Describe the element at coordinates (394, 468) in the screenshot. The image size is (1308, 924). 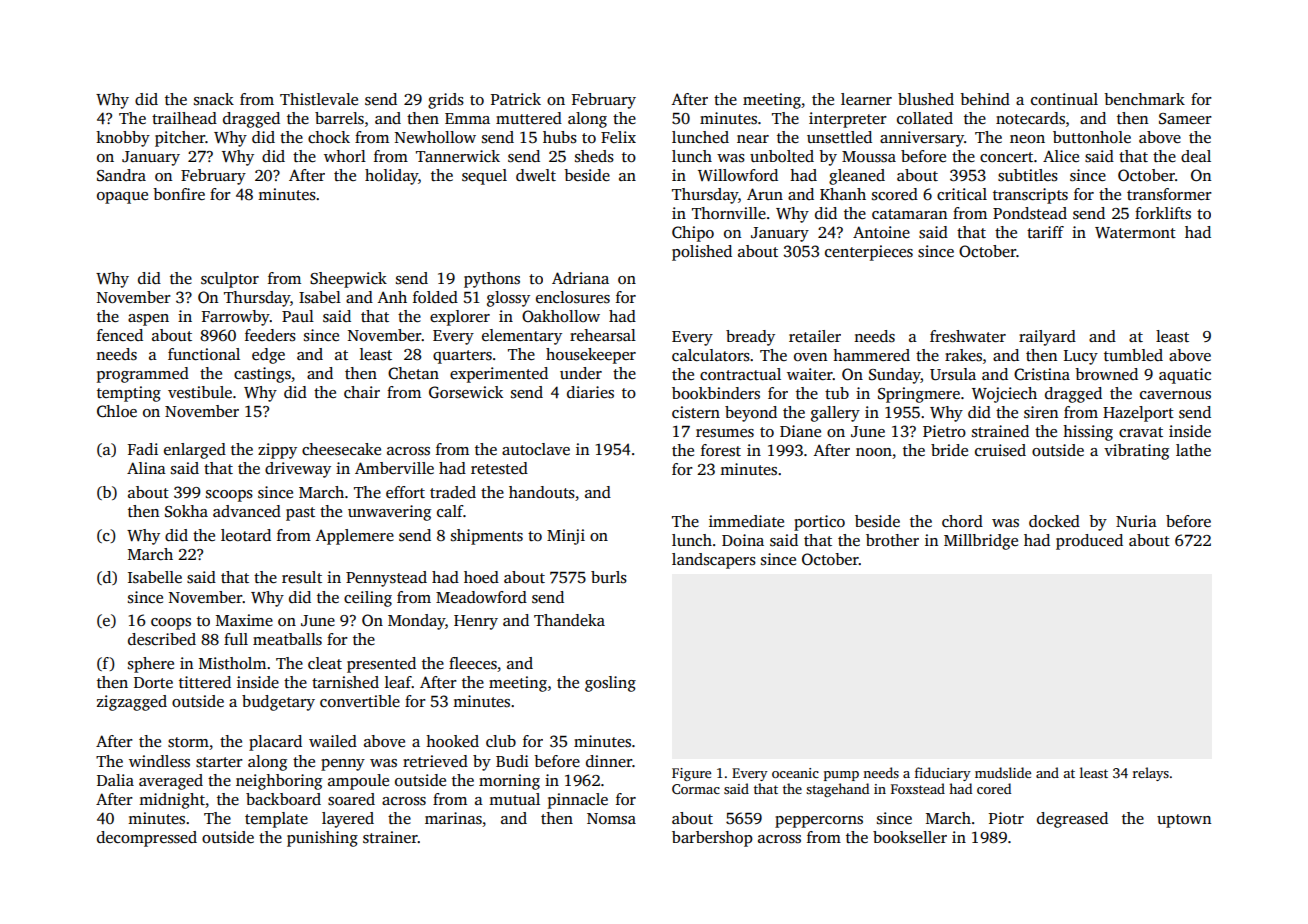
I see `Amberville` at that location.
